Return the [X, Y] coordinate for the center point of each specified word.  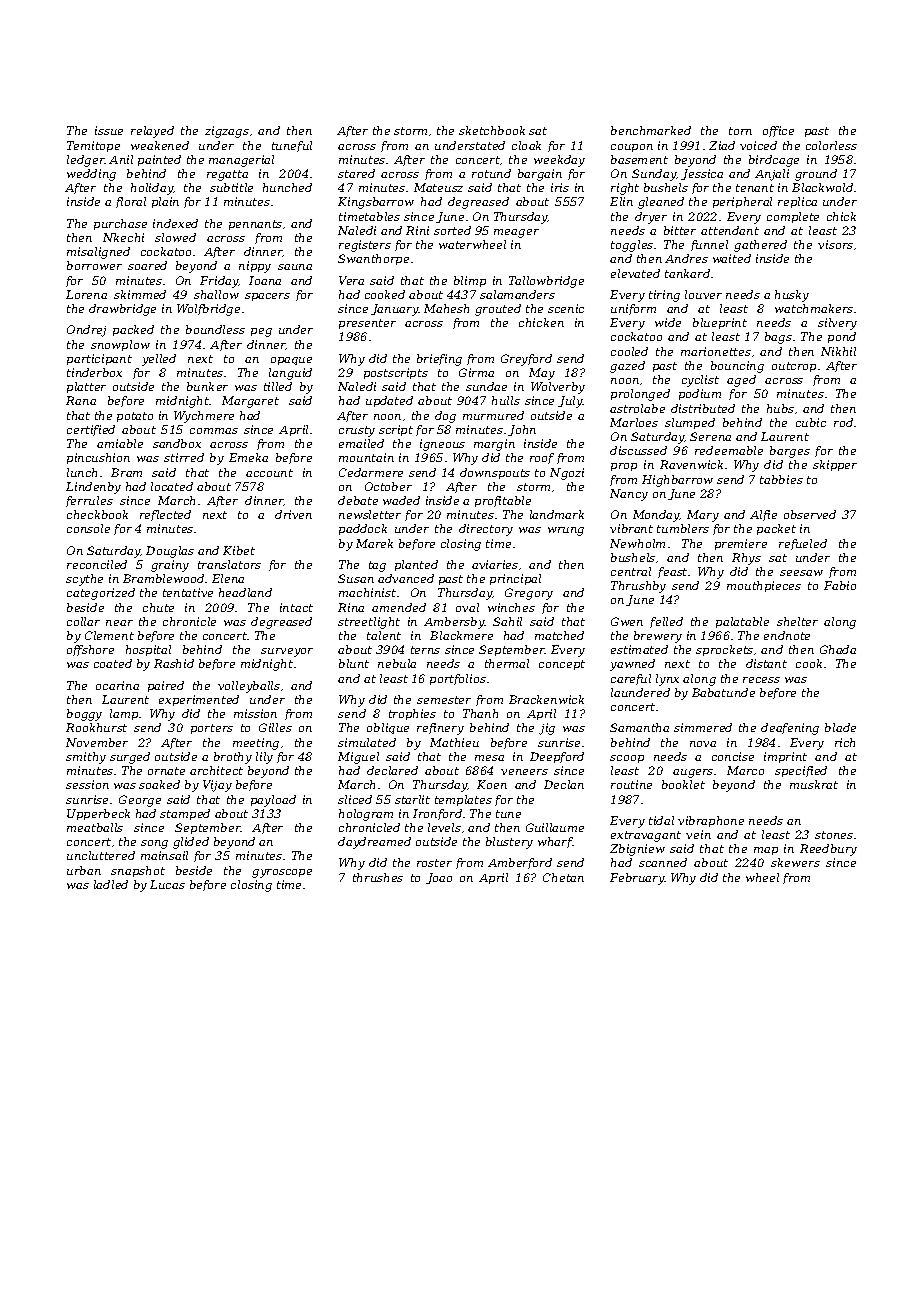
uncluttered [101, 855]
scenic [566, 308]
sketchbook [492, 130]
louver [703, 294]
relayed [152, 132]
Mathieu [454, 742]
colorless [831, 145]
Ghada [838, 649]
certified [91, 430]
